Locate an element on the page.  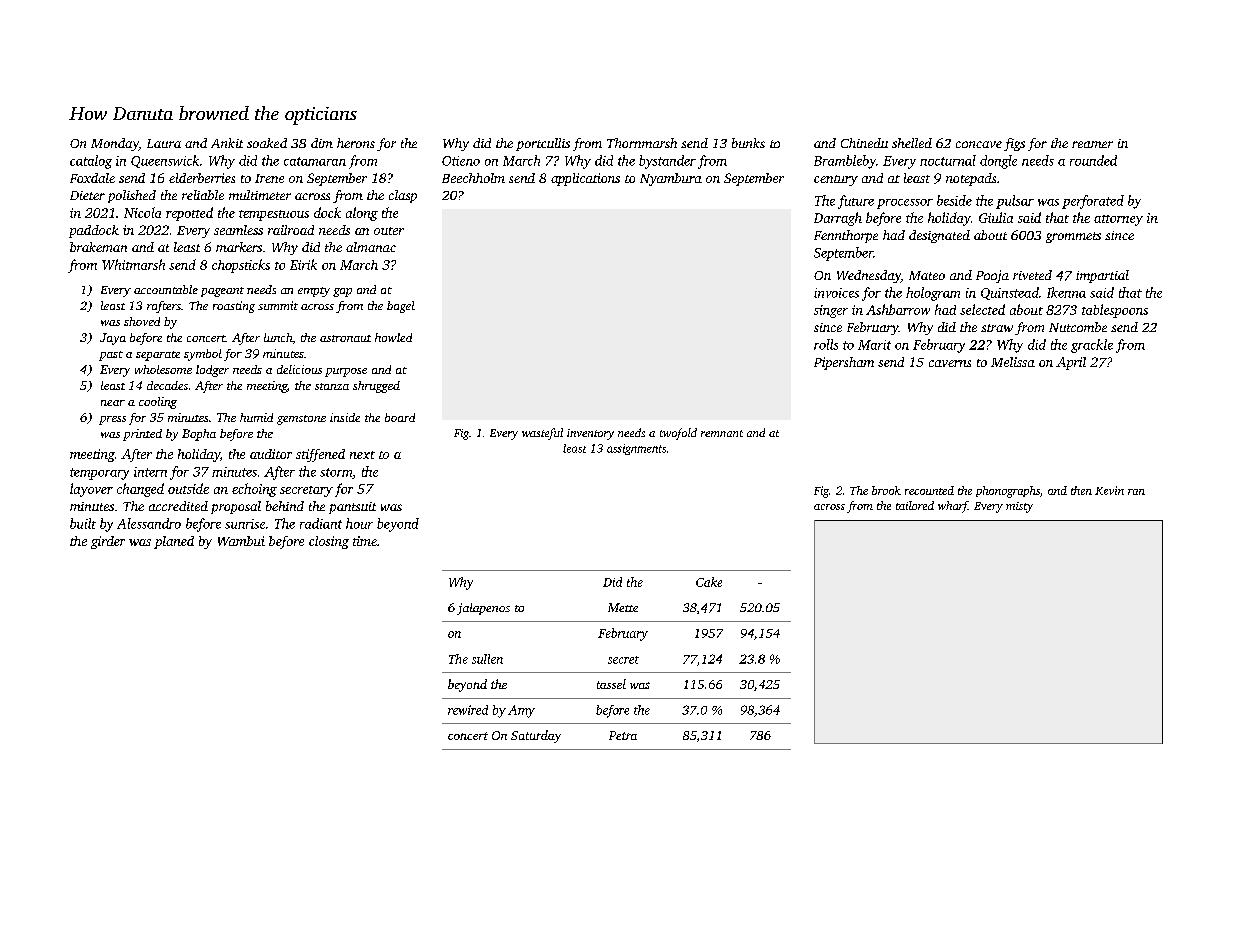
summit is located at coordinates (278, 305).
